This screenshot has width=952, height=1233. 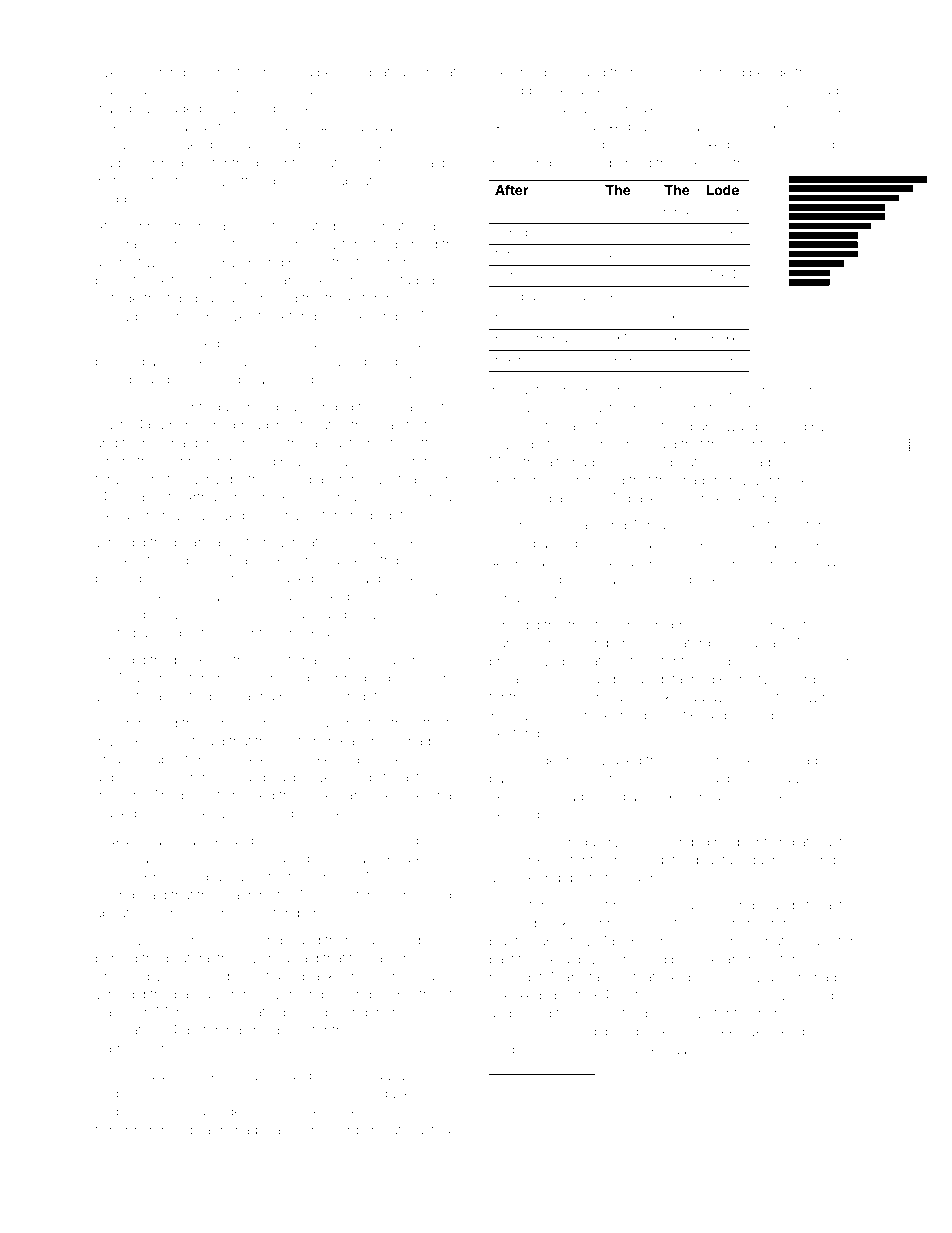 What do you see at coordinates (783, 760) in the screenshot?
I see `Yumi` at bounding box center [783, 760].
